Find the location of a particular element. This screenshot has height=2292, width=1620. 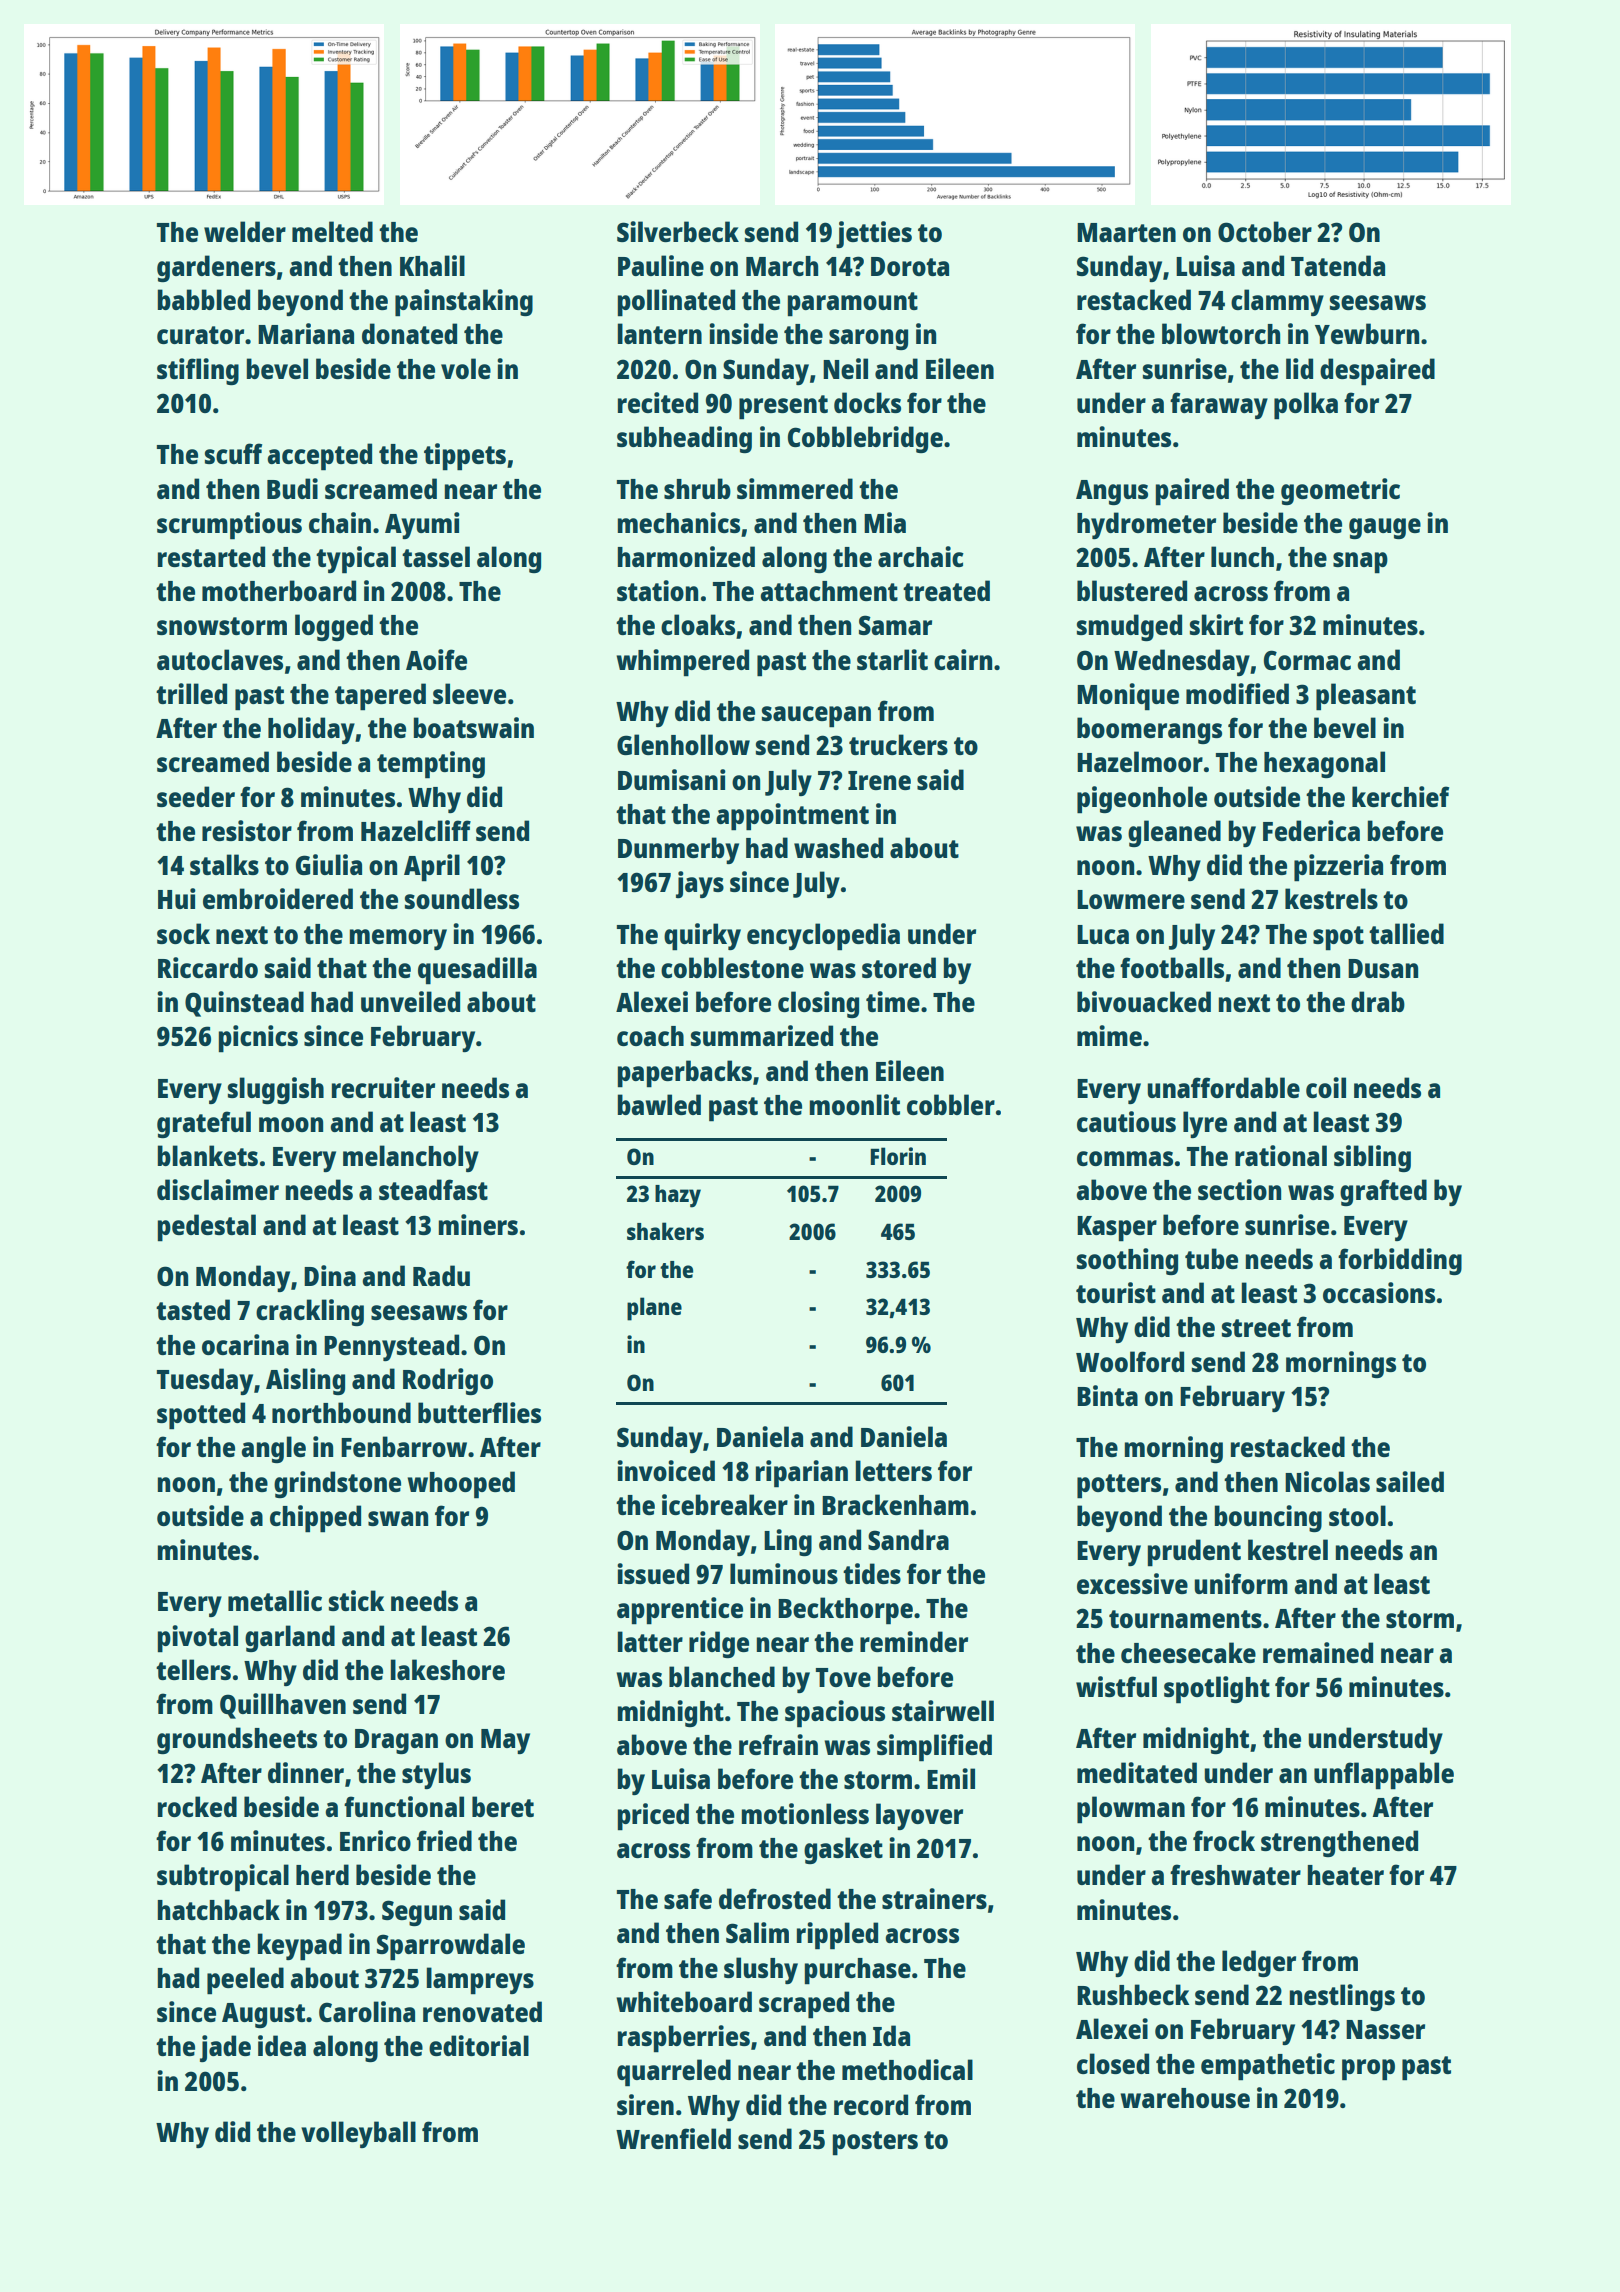

lunch is located at coordinates (1242, 556).
